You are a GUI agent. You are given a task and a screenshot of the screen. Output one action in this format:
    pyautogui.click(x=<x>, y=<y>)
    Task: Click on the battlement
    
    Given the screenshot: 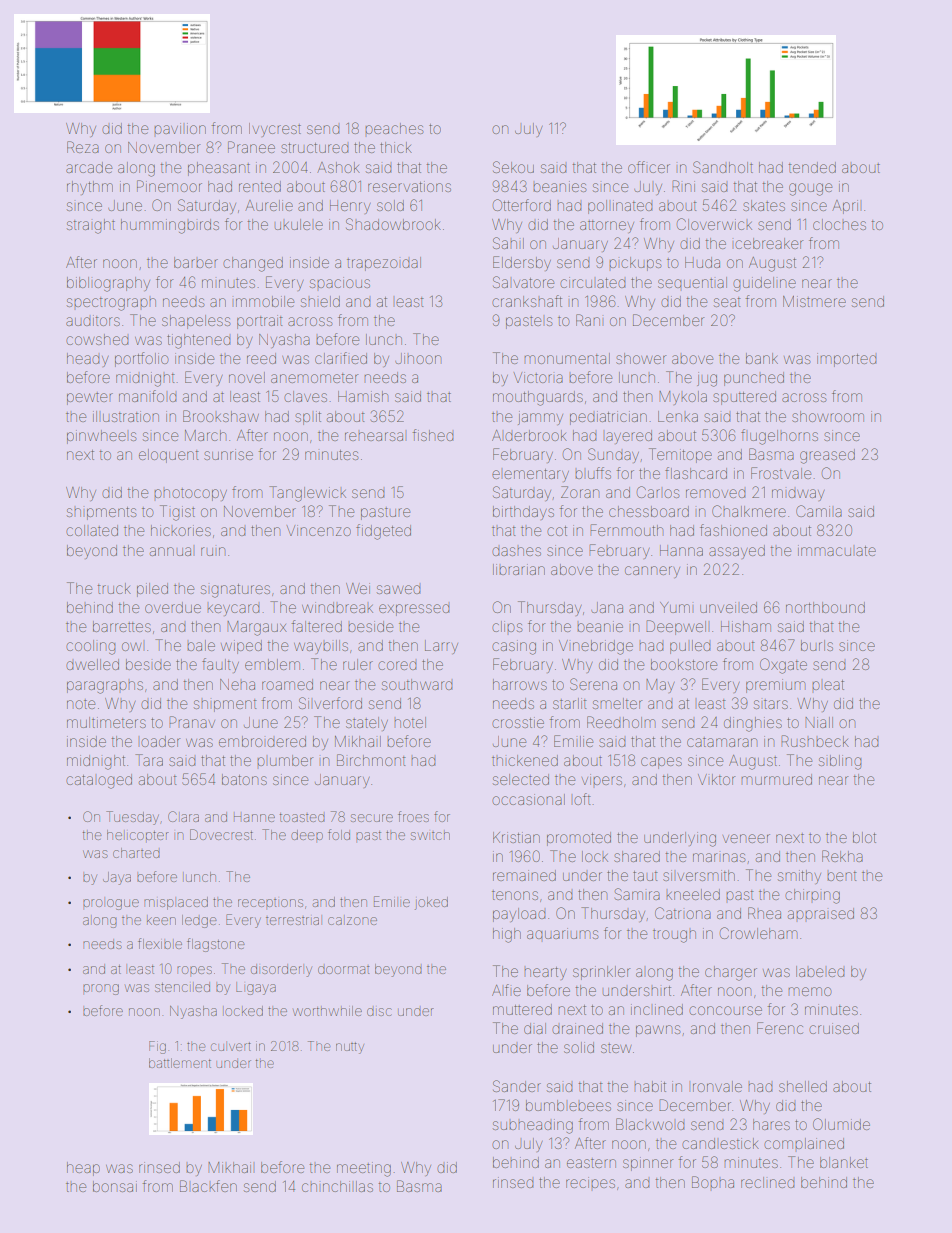 What is the action you would take?
    pyautogui.click(x=180, y=1063)
